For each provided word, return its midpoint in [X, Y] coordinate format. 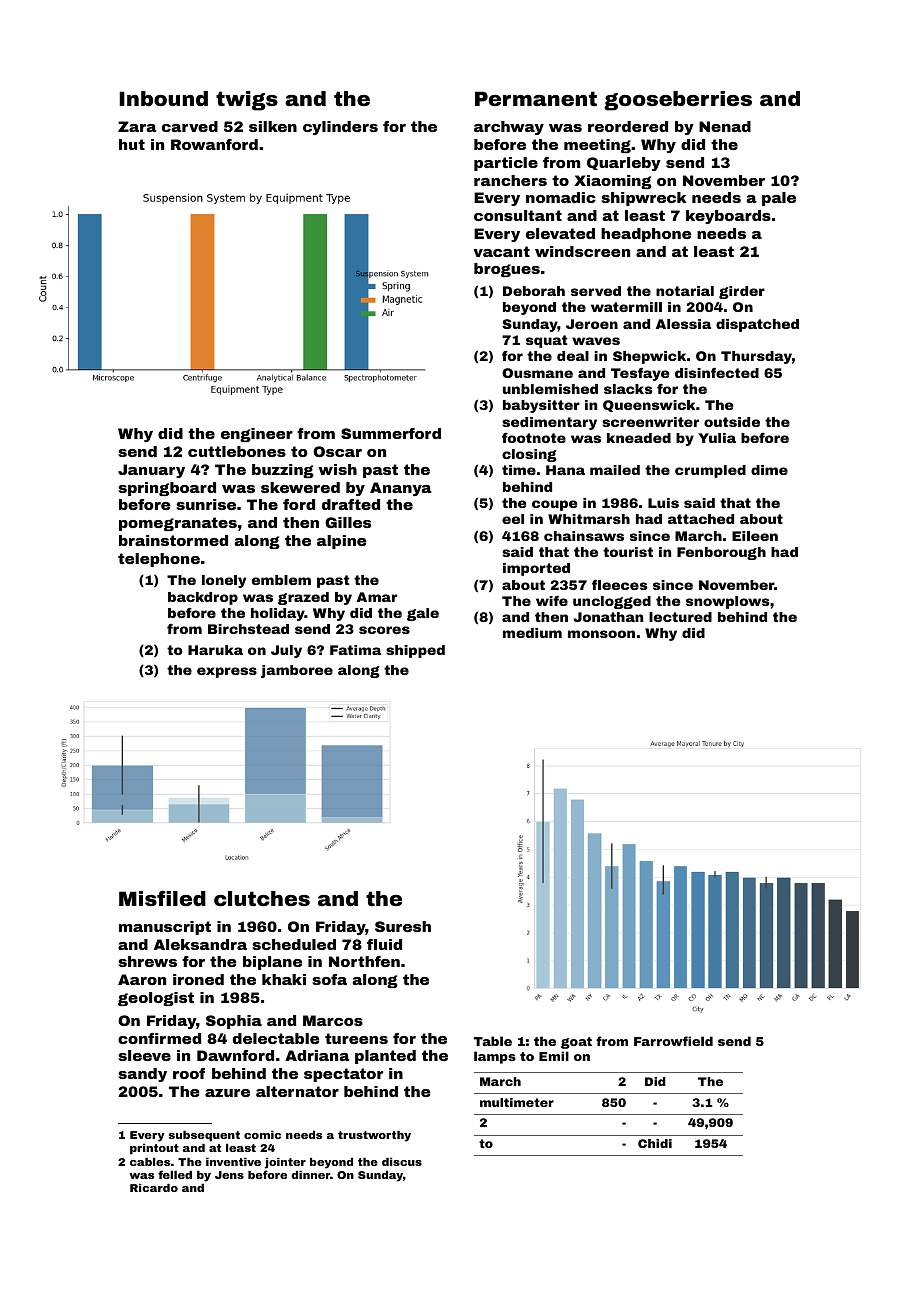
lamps [495, 1057]
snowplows [727, 602]
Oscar [337, 451]
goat [576, 1043]
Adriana [317, 1055]
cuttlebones [237, 451]
